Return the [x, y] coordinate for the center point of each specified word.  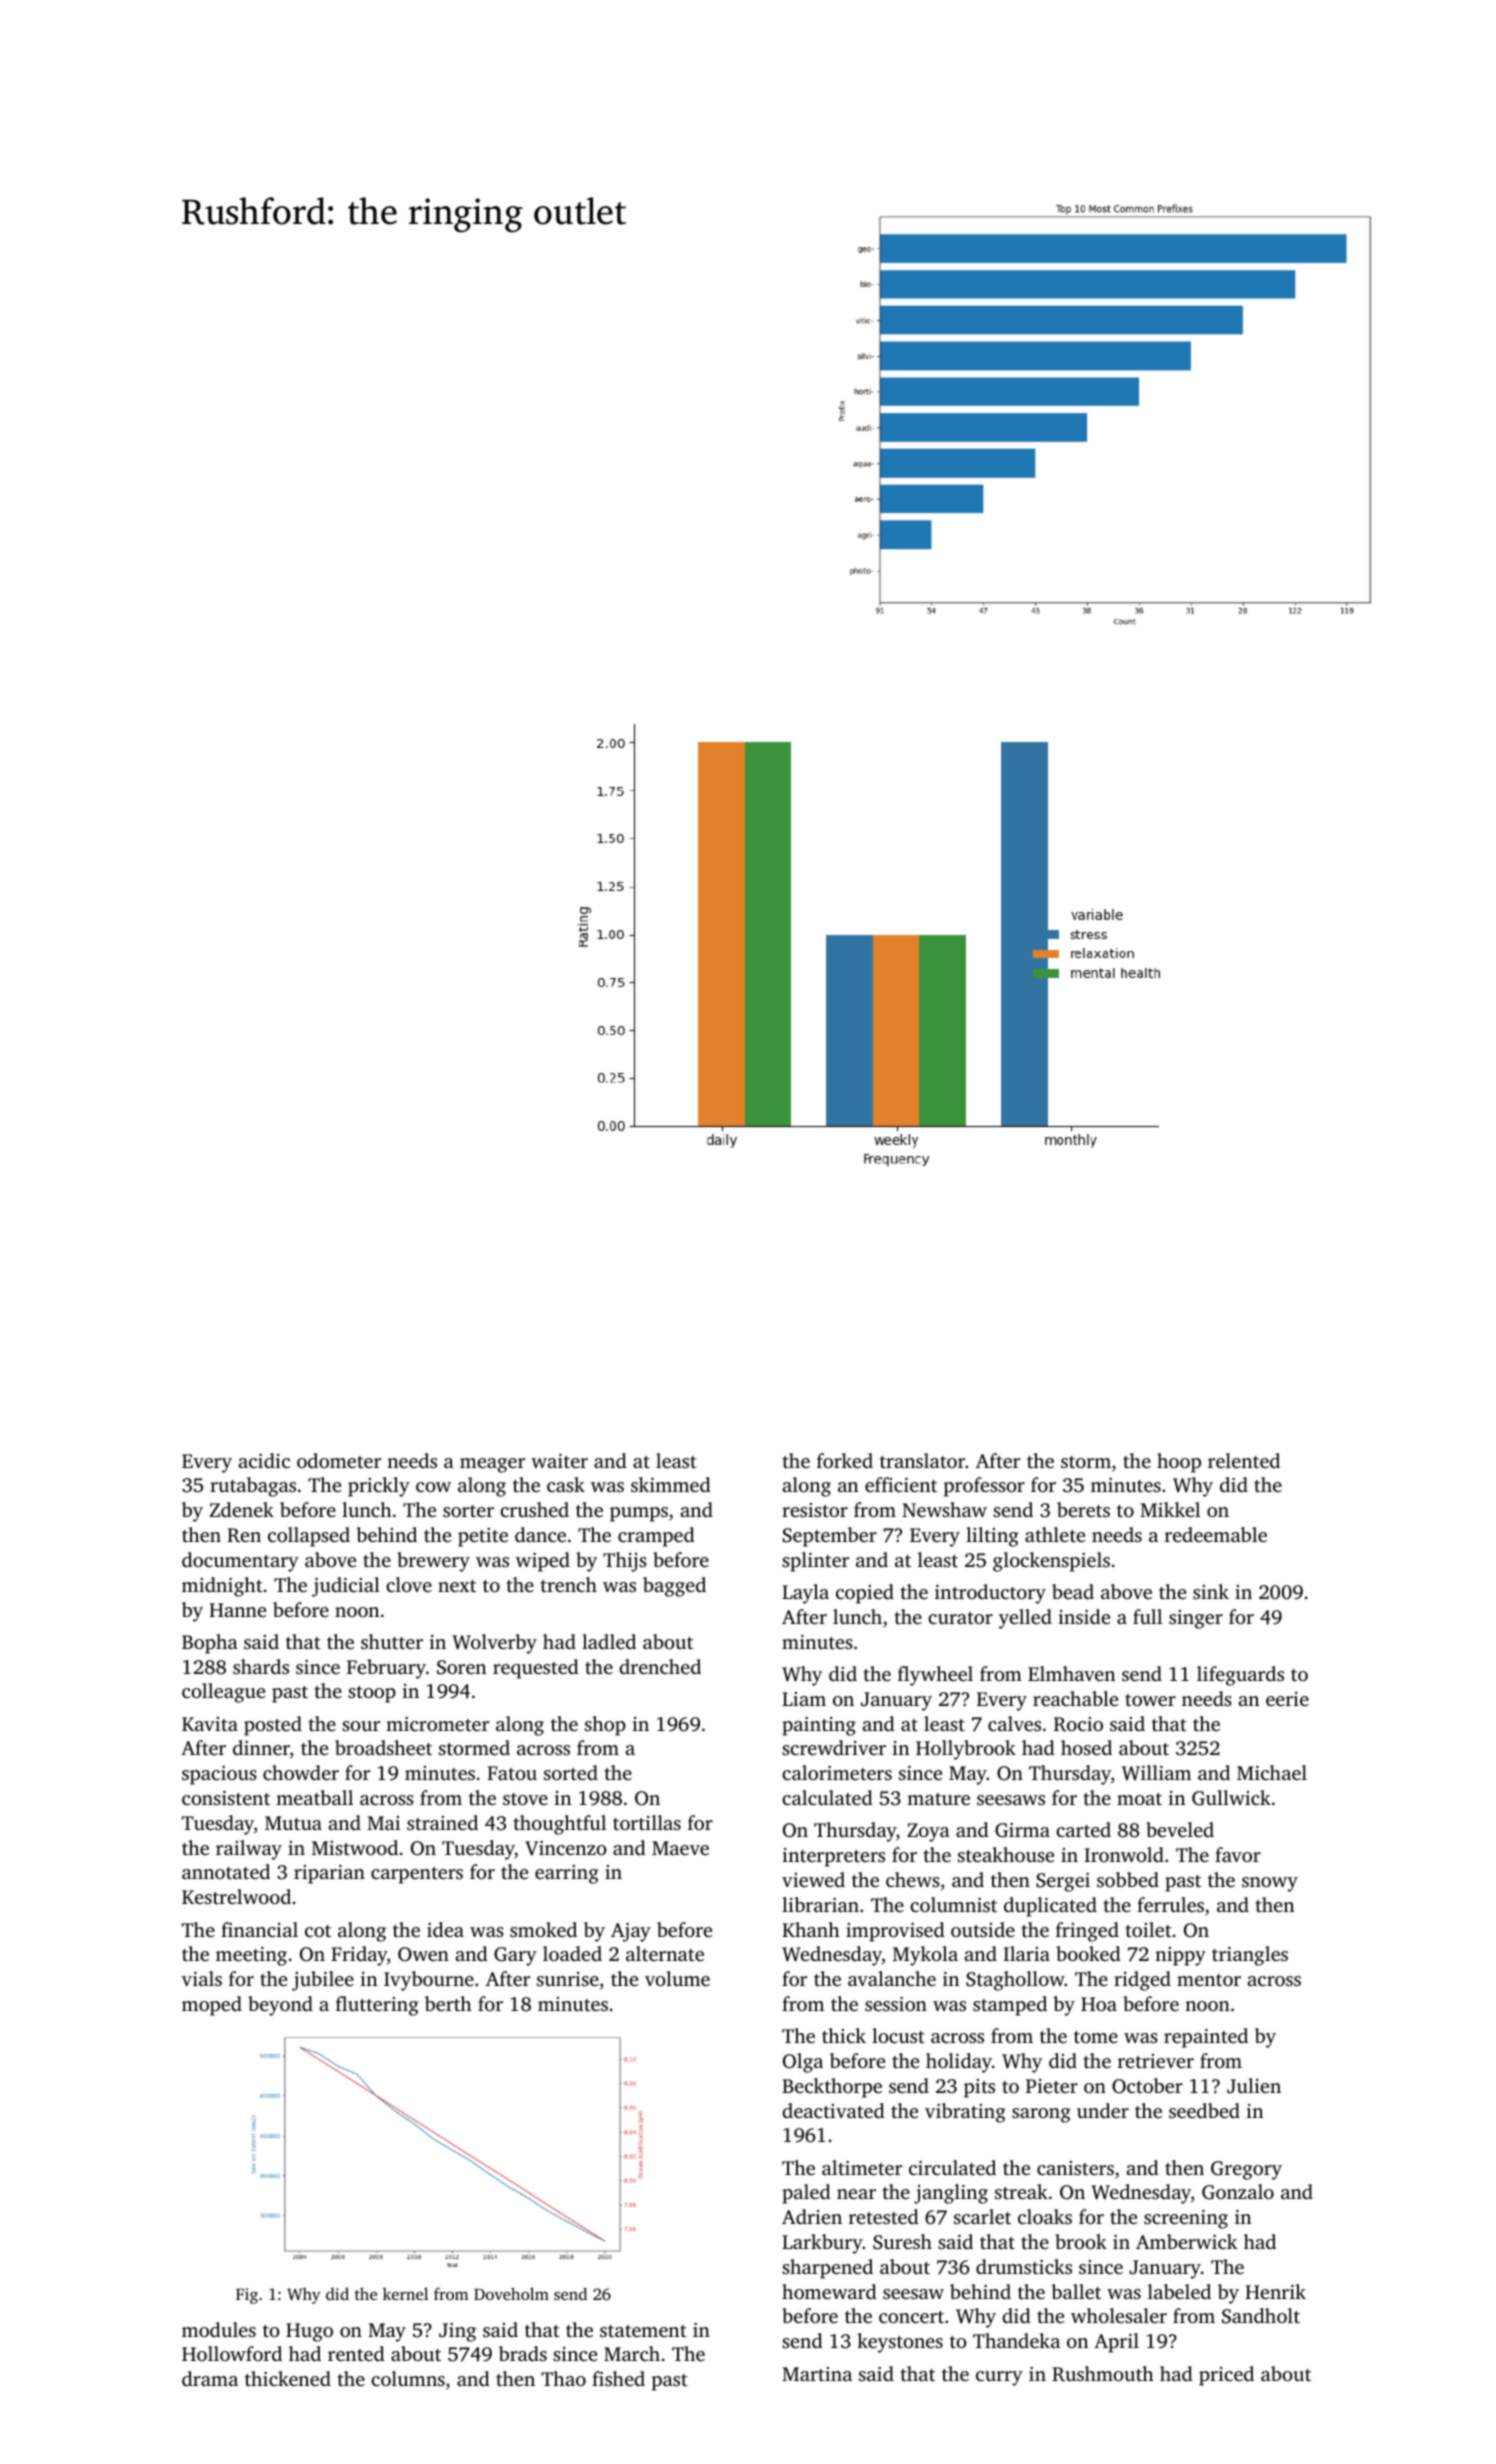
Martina [817, 2374]
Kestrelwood [236, 1896]
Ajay [631, 1932]
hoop [1179, 1463]
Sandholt [1261, 2316]
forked [845, 1460]
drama [210, 2378]
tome [1096, 2037]
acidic [264, 1460]
